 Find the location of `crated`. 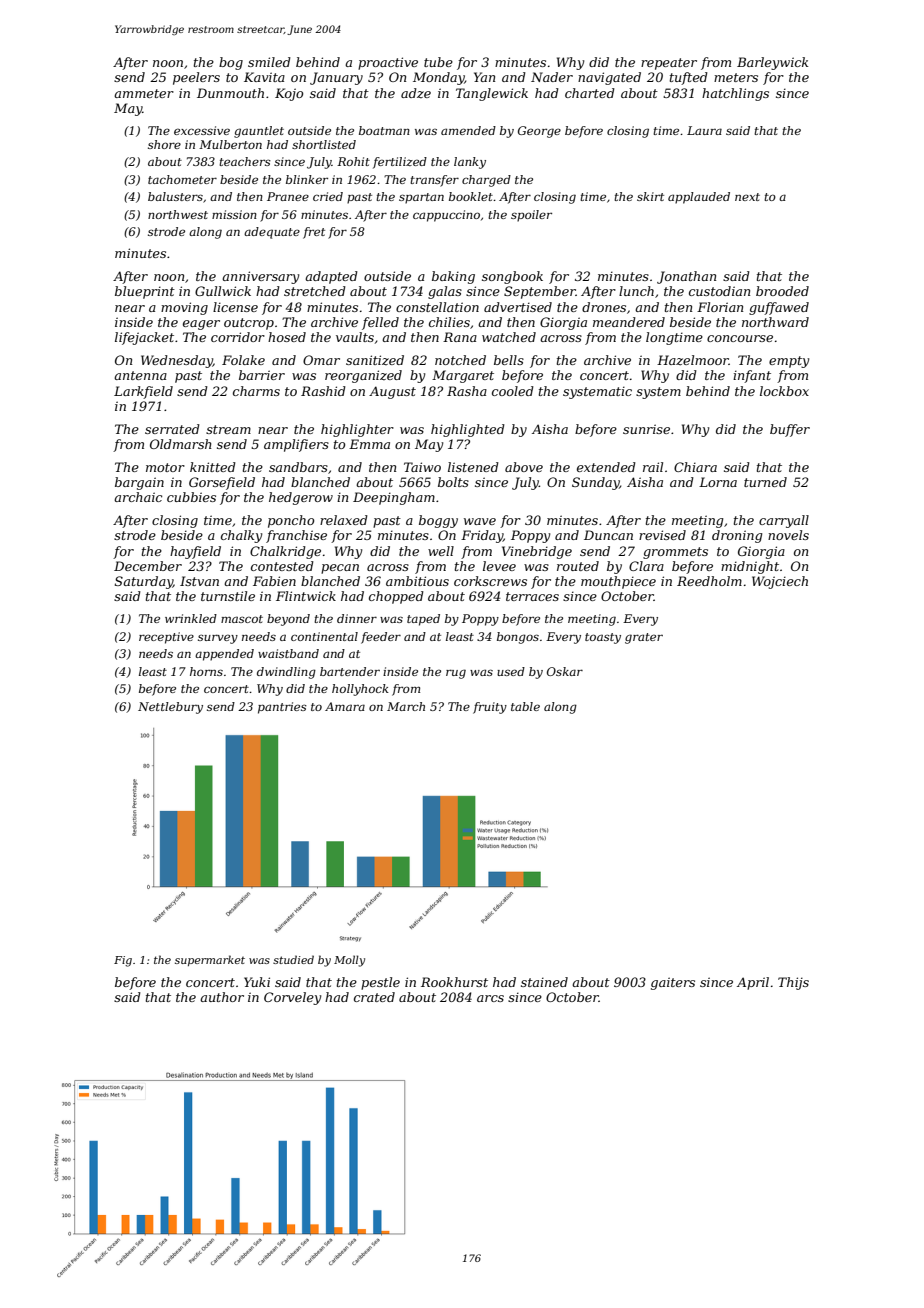

crated is located at coordinates (374, 997).
